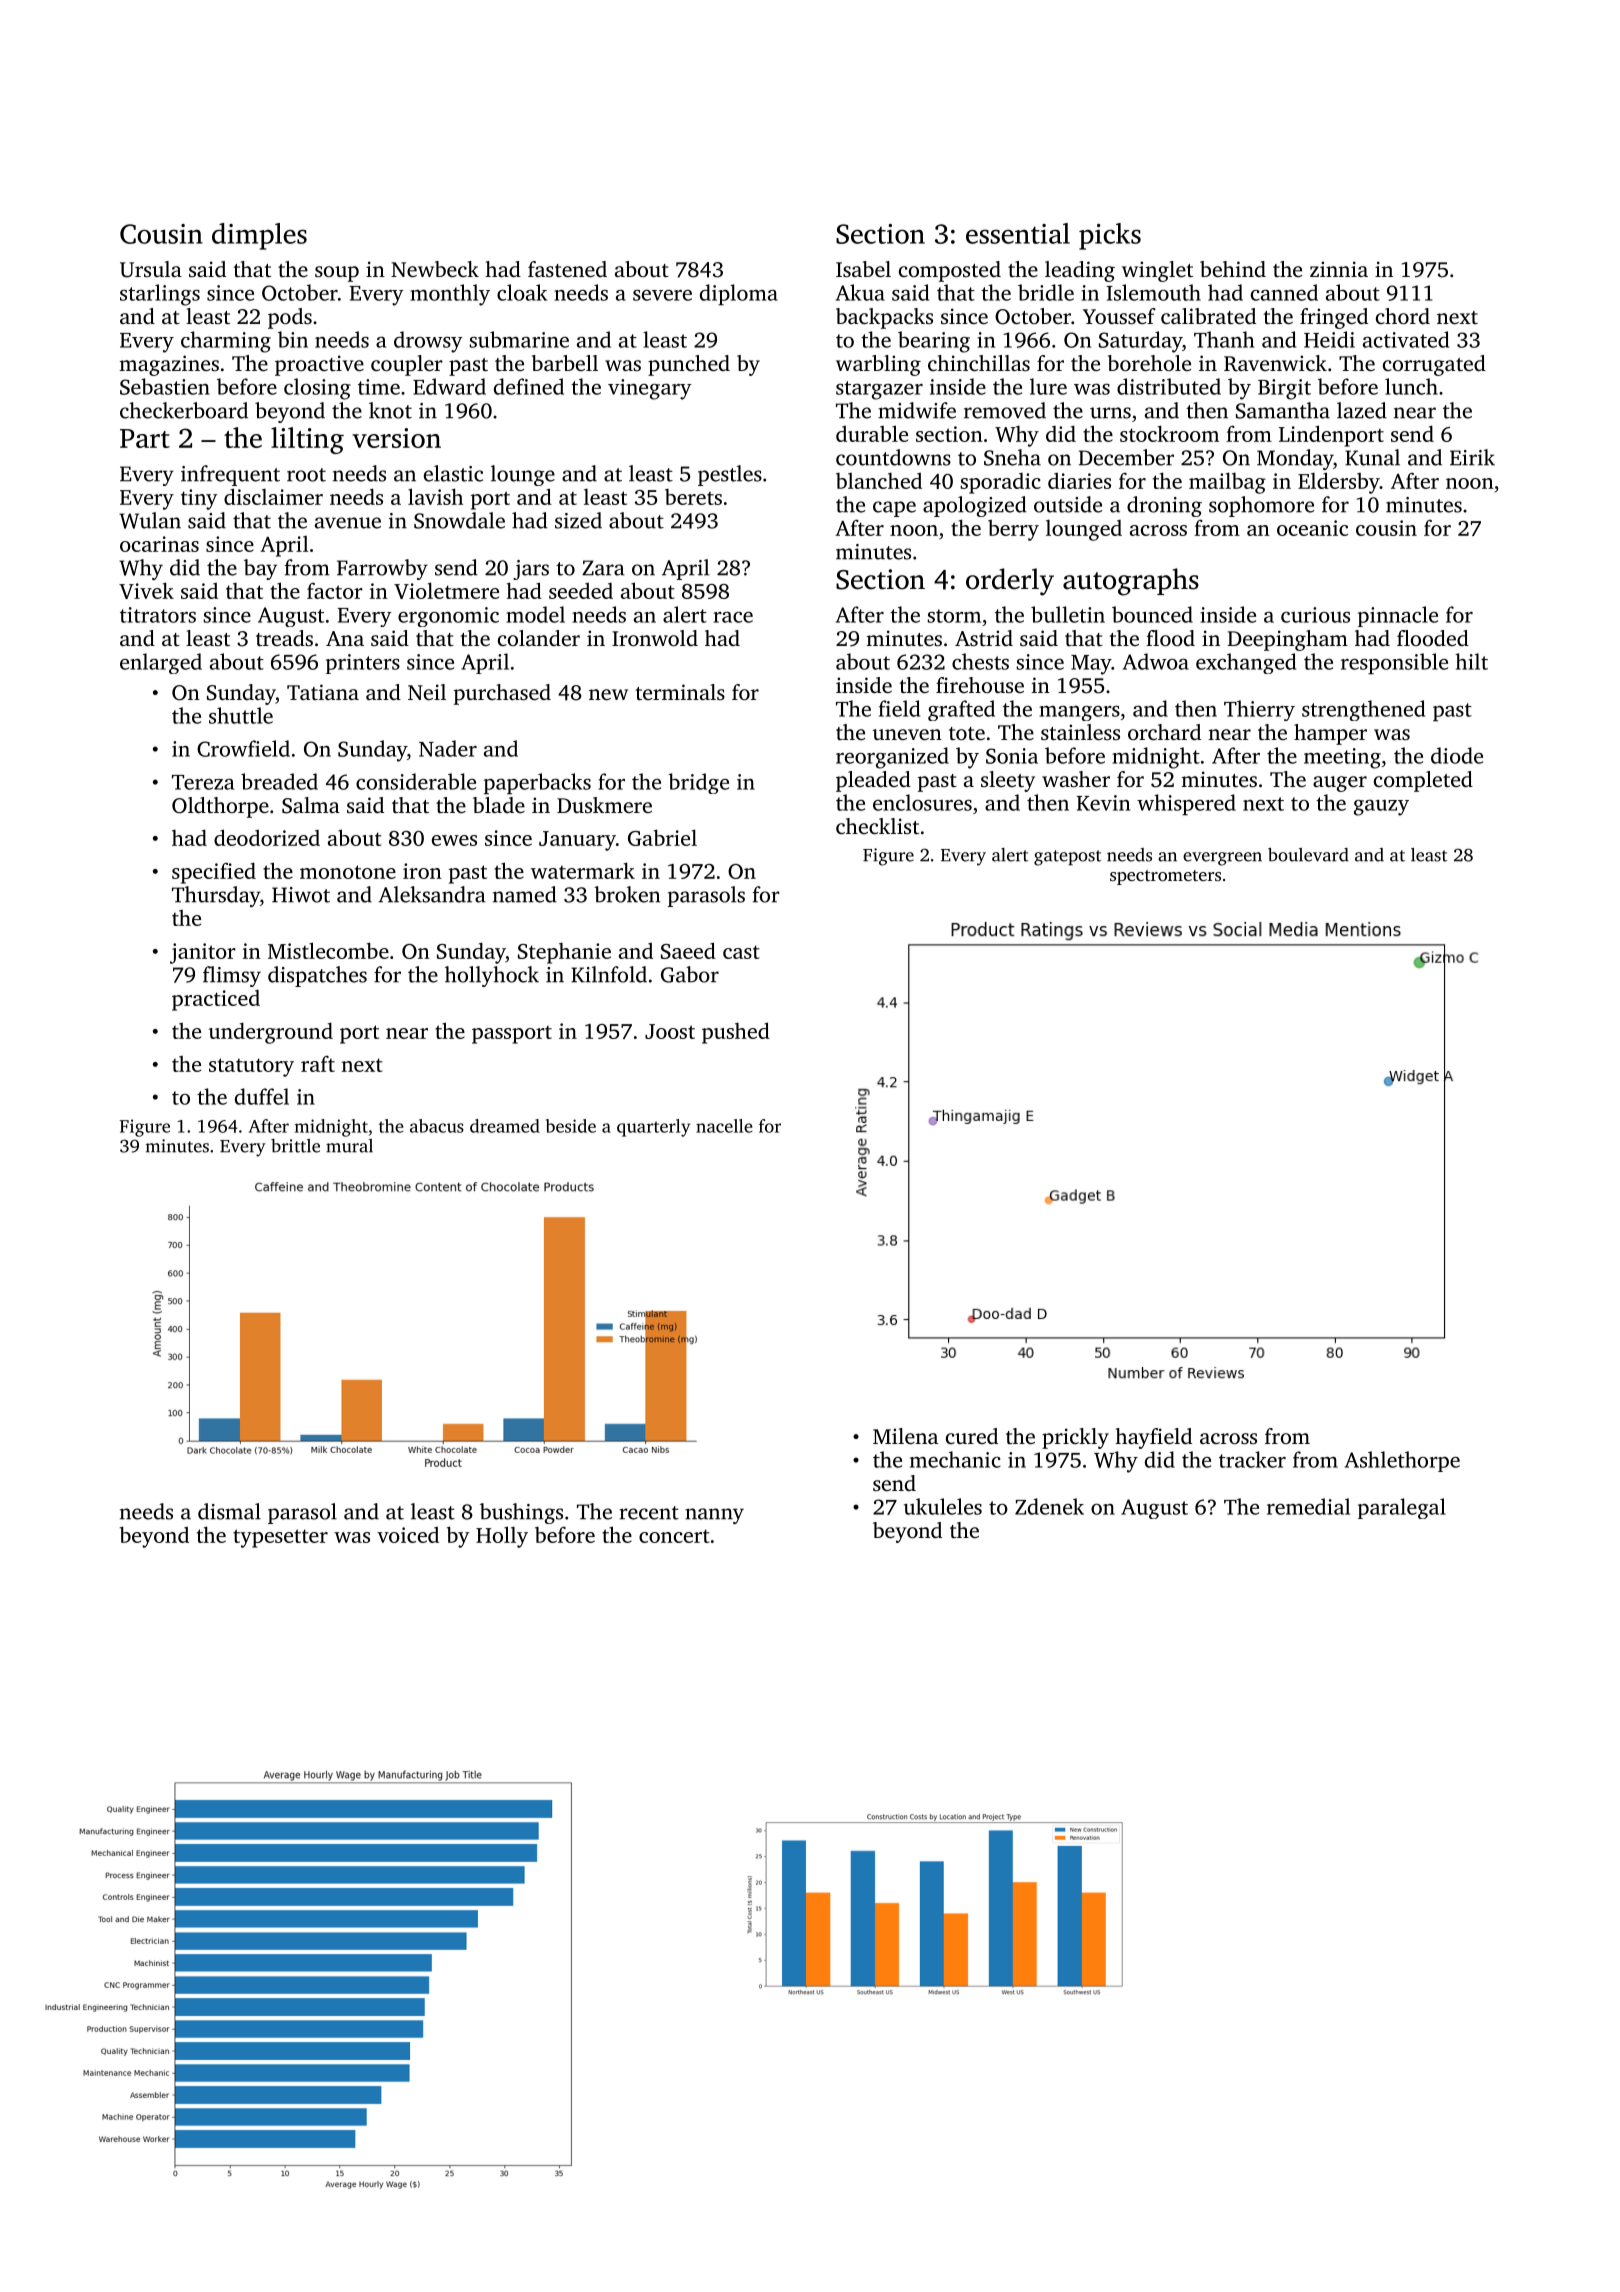 The width and height of the screenshot is (1620, 2292). What do you see at coordinates (1308, 855) in the screenshot?
I see `boulevard` at bounding box center [1308, 855].
